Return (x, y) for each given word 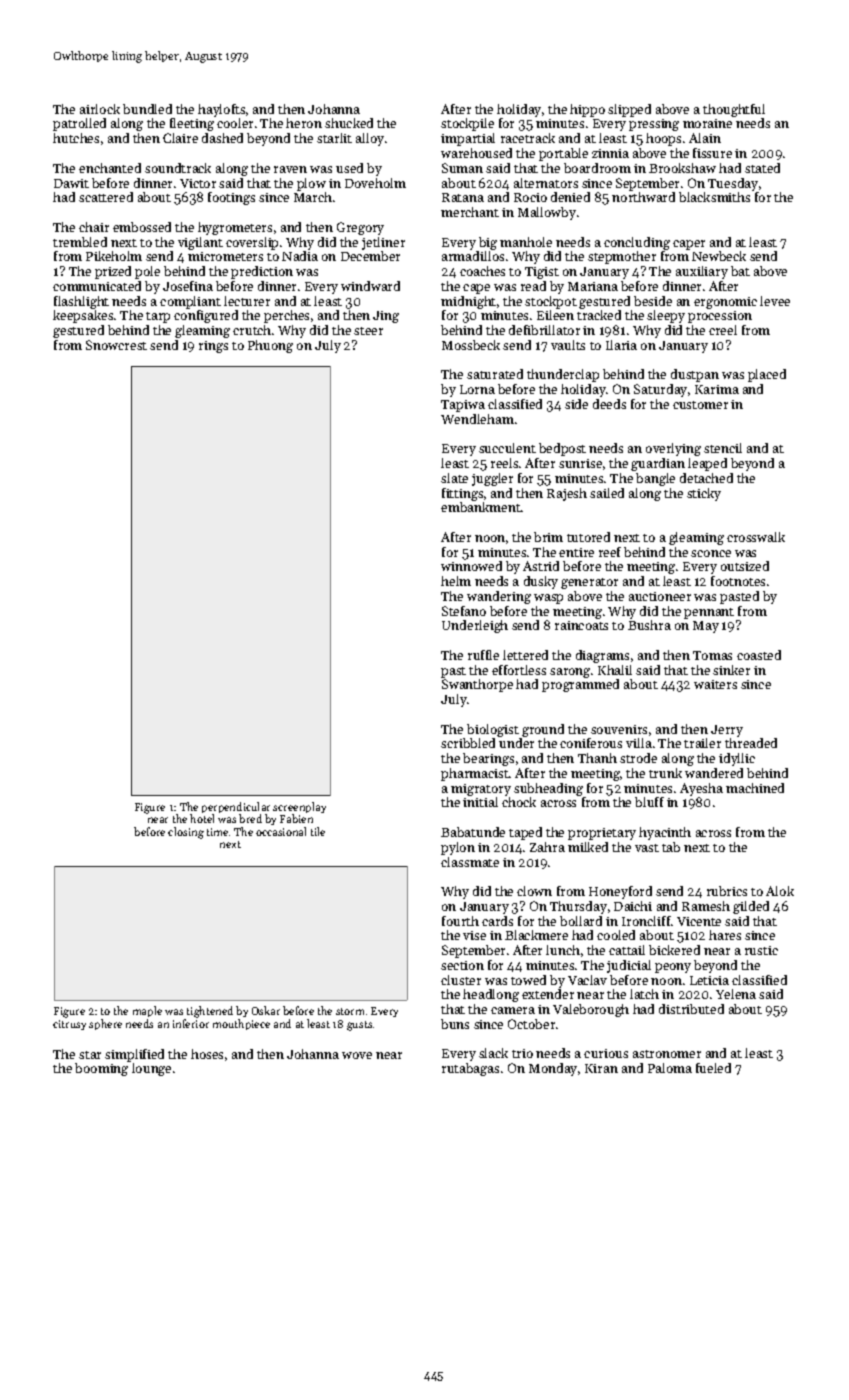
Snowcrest (116, 345)
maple (147, 1011)
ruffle (483, 655)
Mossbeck (471, 345)
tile (318, 831)
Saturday (660, 390)
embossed (142, 227)
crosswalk (756, 537)
